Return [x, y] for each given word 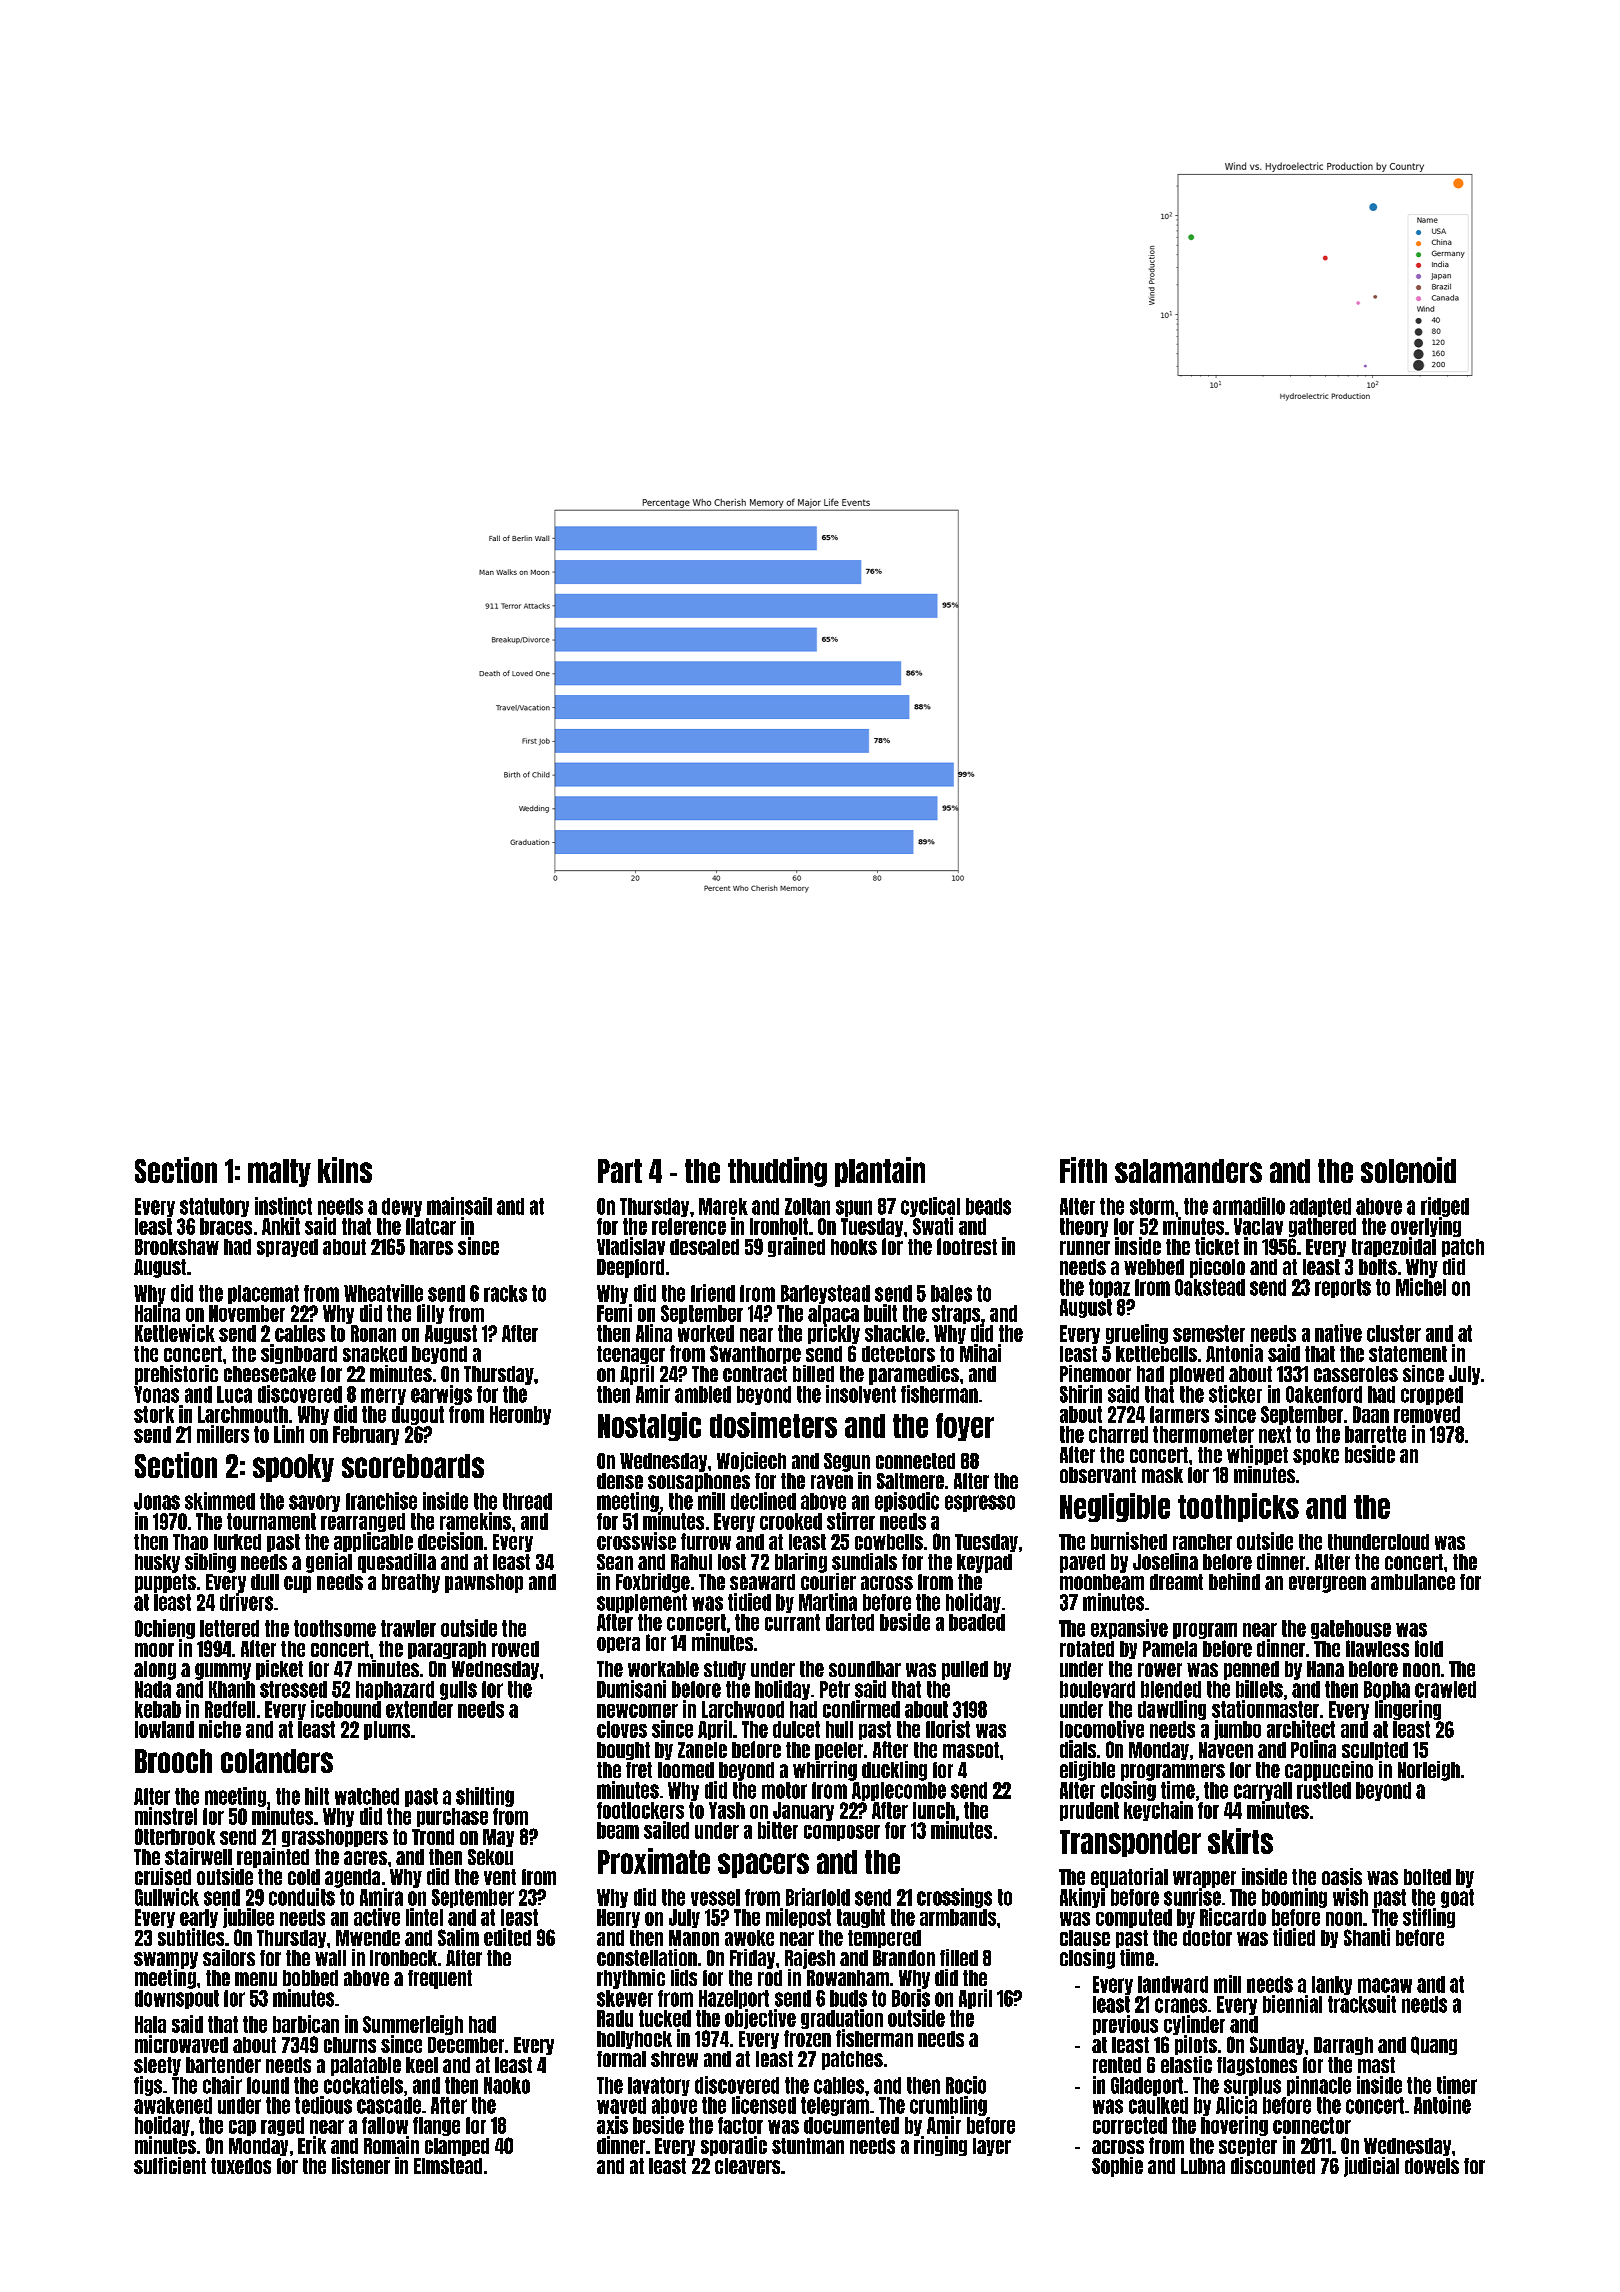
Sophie [1117, 2167]
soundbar [865, 1669]
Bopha [1387, 1690]
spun [854, 1208]
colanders [277, 1761]
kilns [345, 1170]
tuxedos [241, 2166]
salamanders [1188, 1171]
